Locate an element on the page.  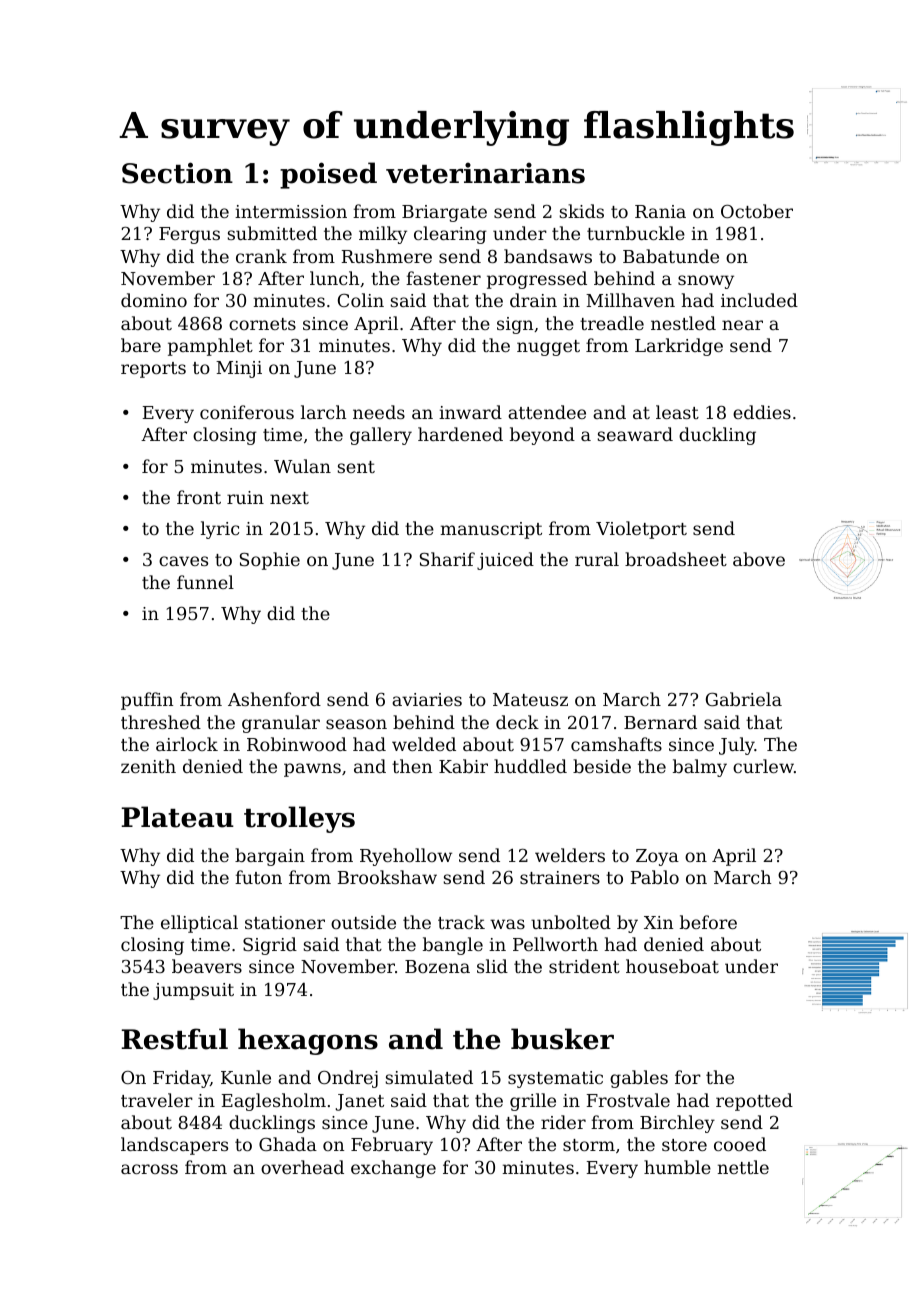
landscapers is located at coordinates (174, 1146).
